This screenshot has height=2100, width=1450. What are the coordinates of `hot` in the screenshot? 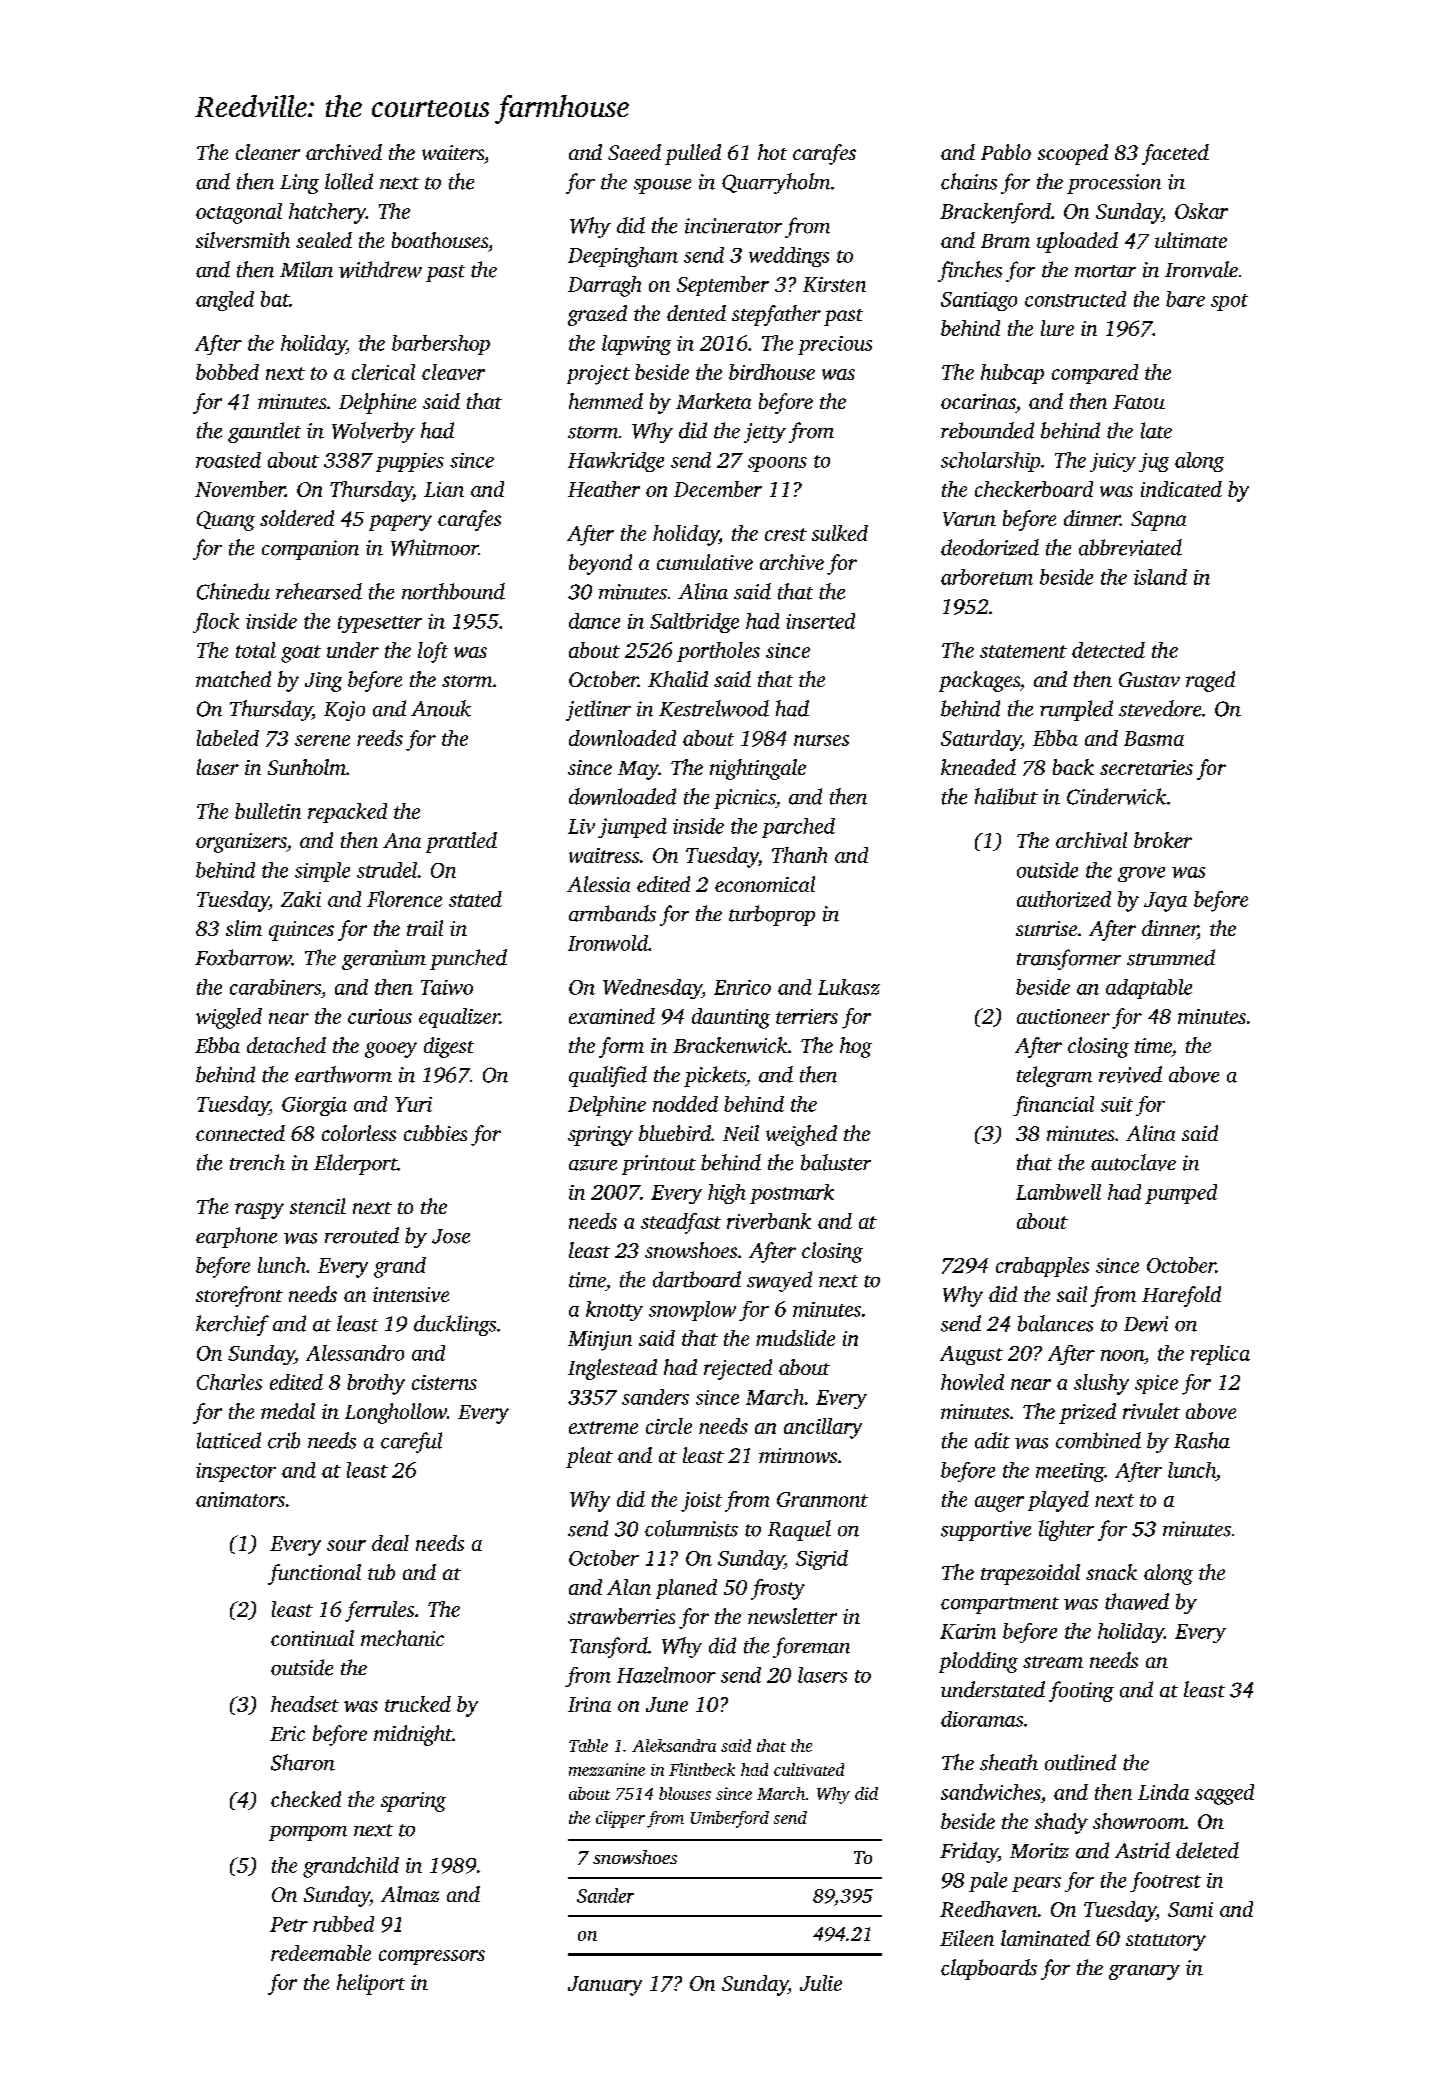 It's located at (772, 152).
